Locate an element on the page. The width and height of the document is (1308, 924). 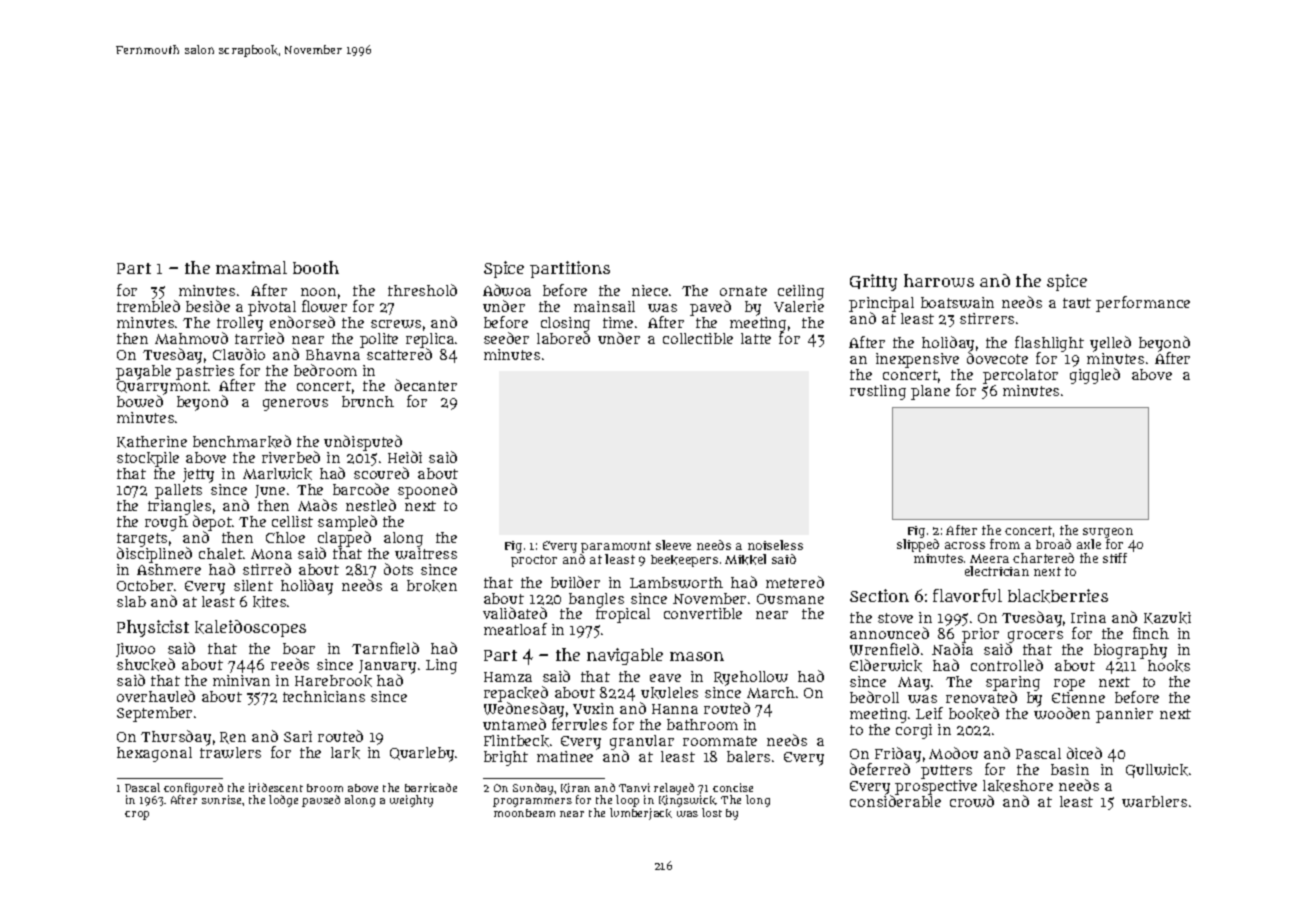
sleeve is located at coordinates (673, 545).
